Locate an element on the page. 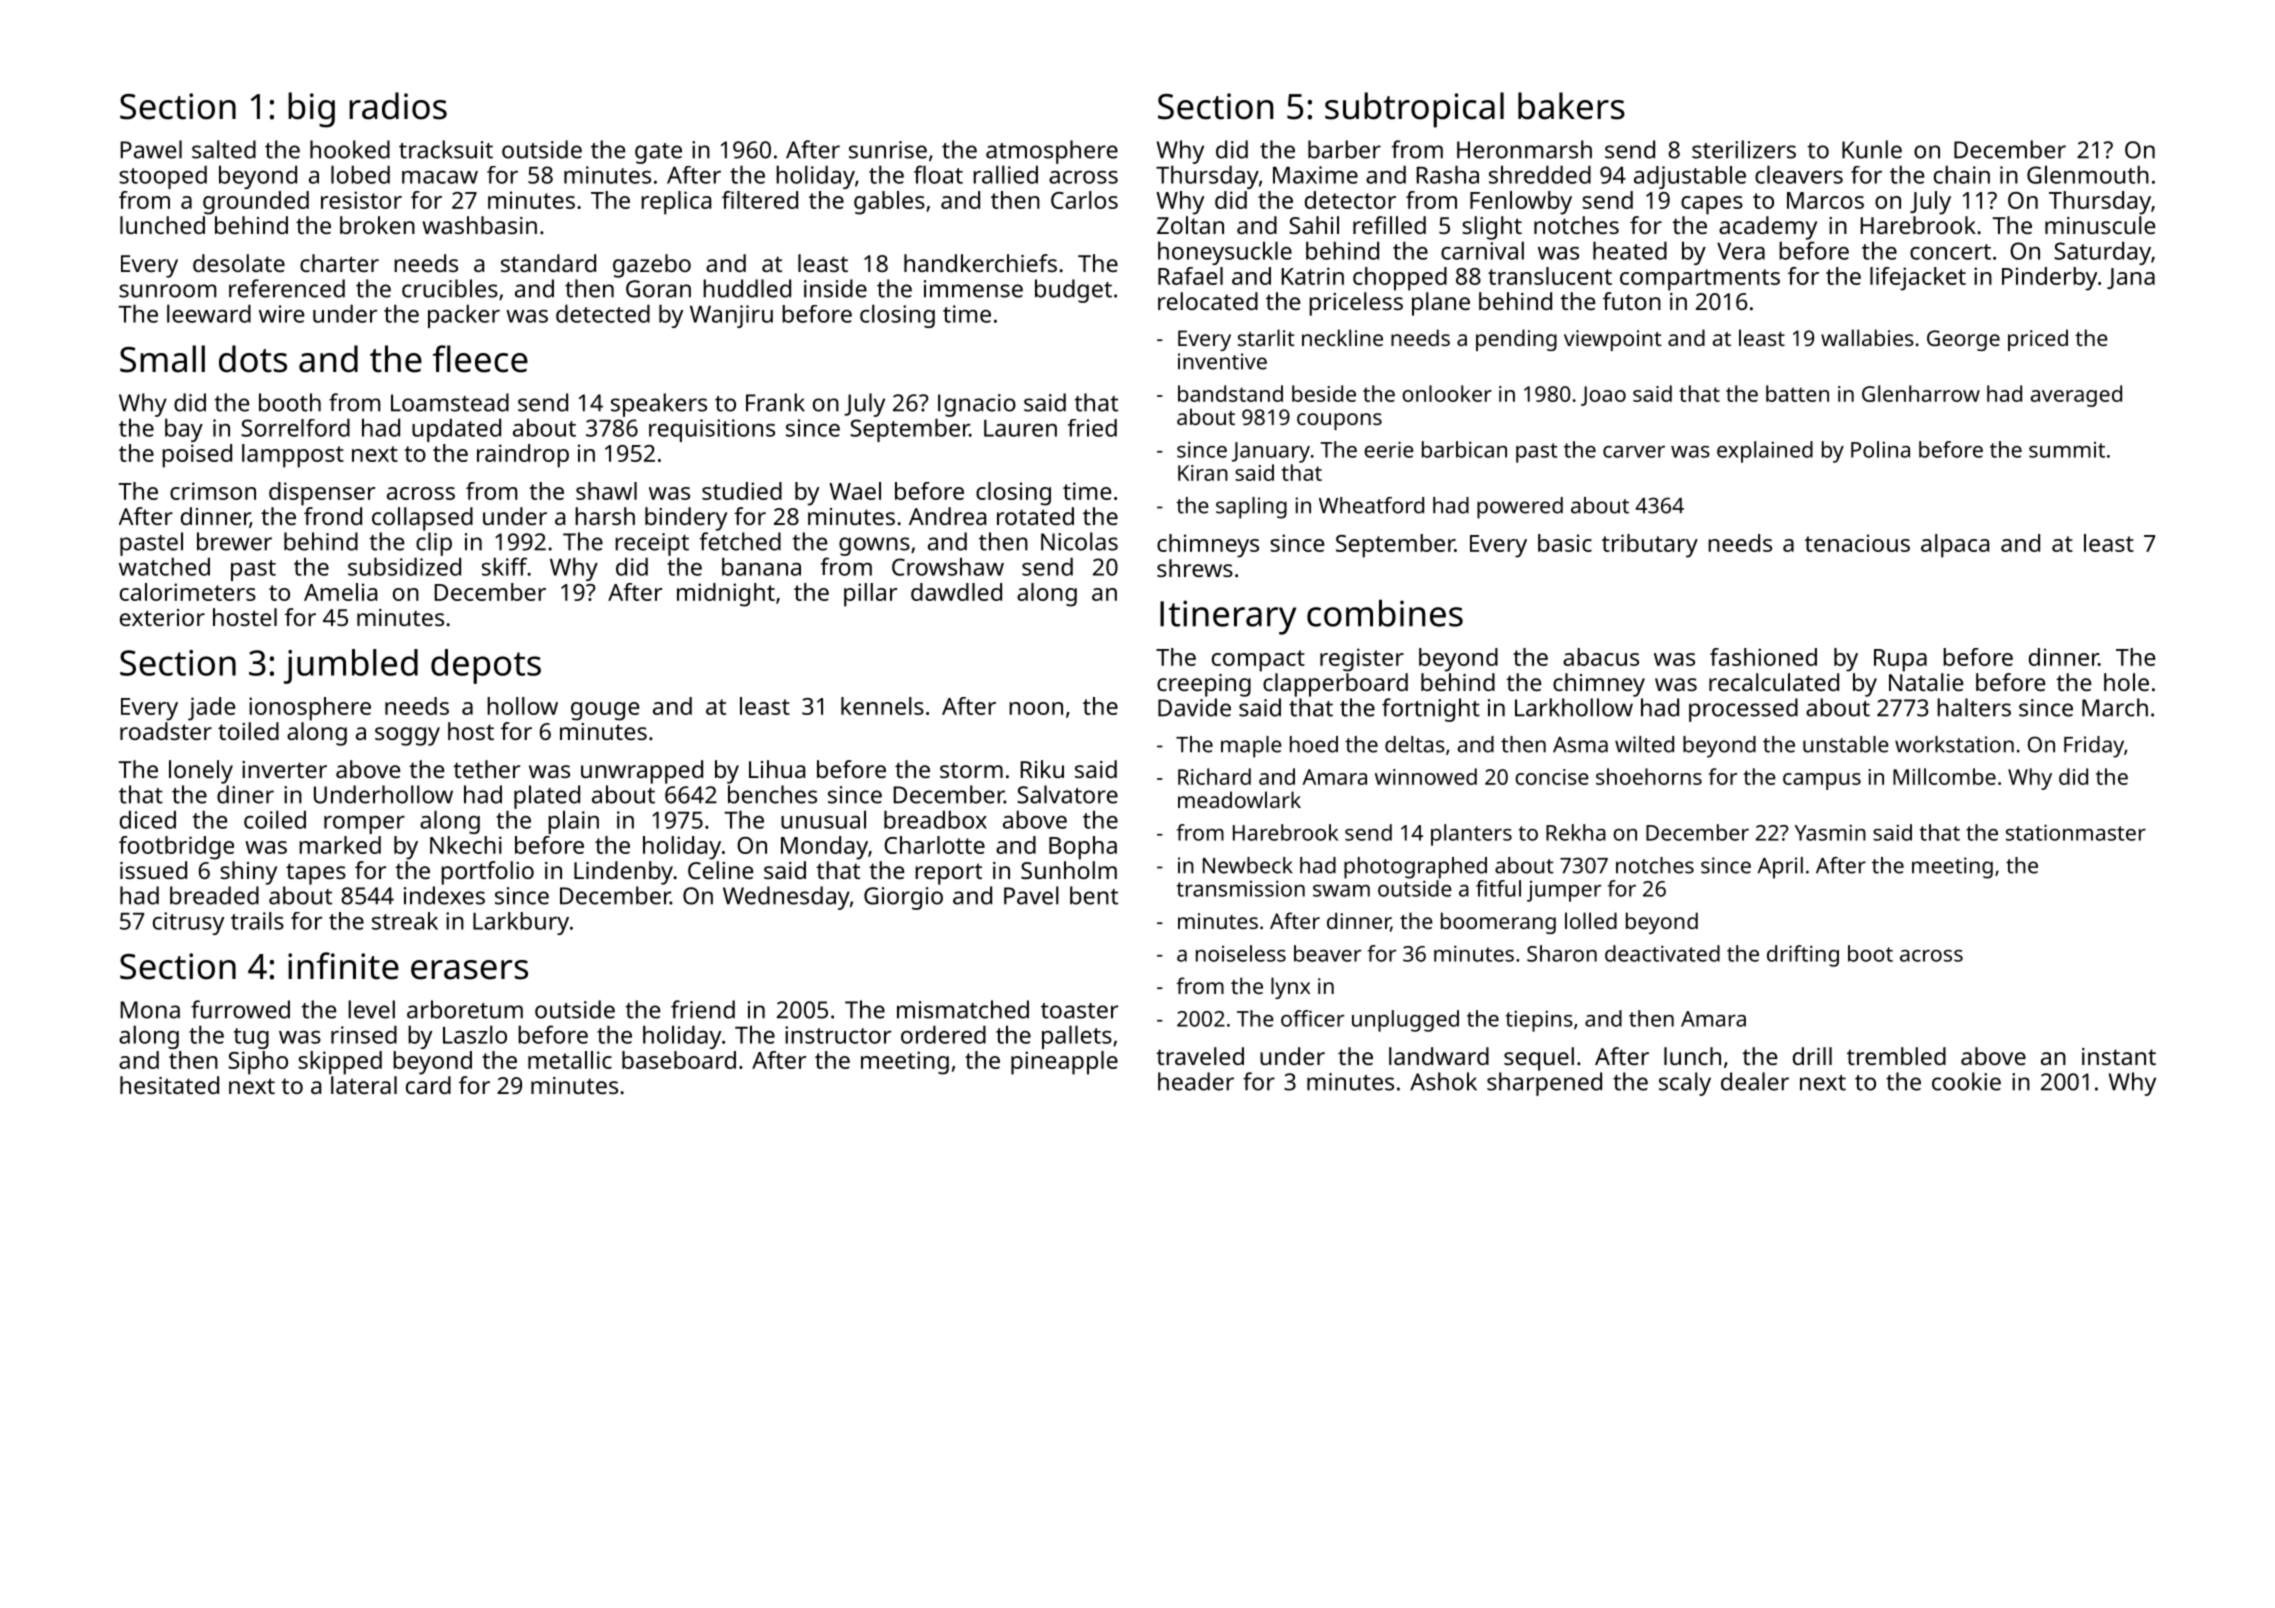  summit is located at coordinates (2067, 450).
